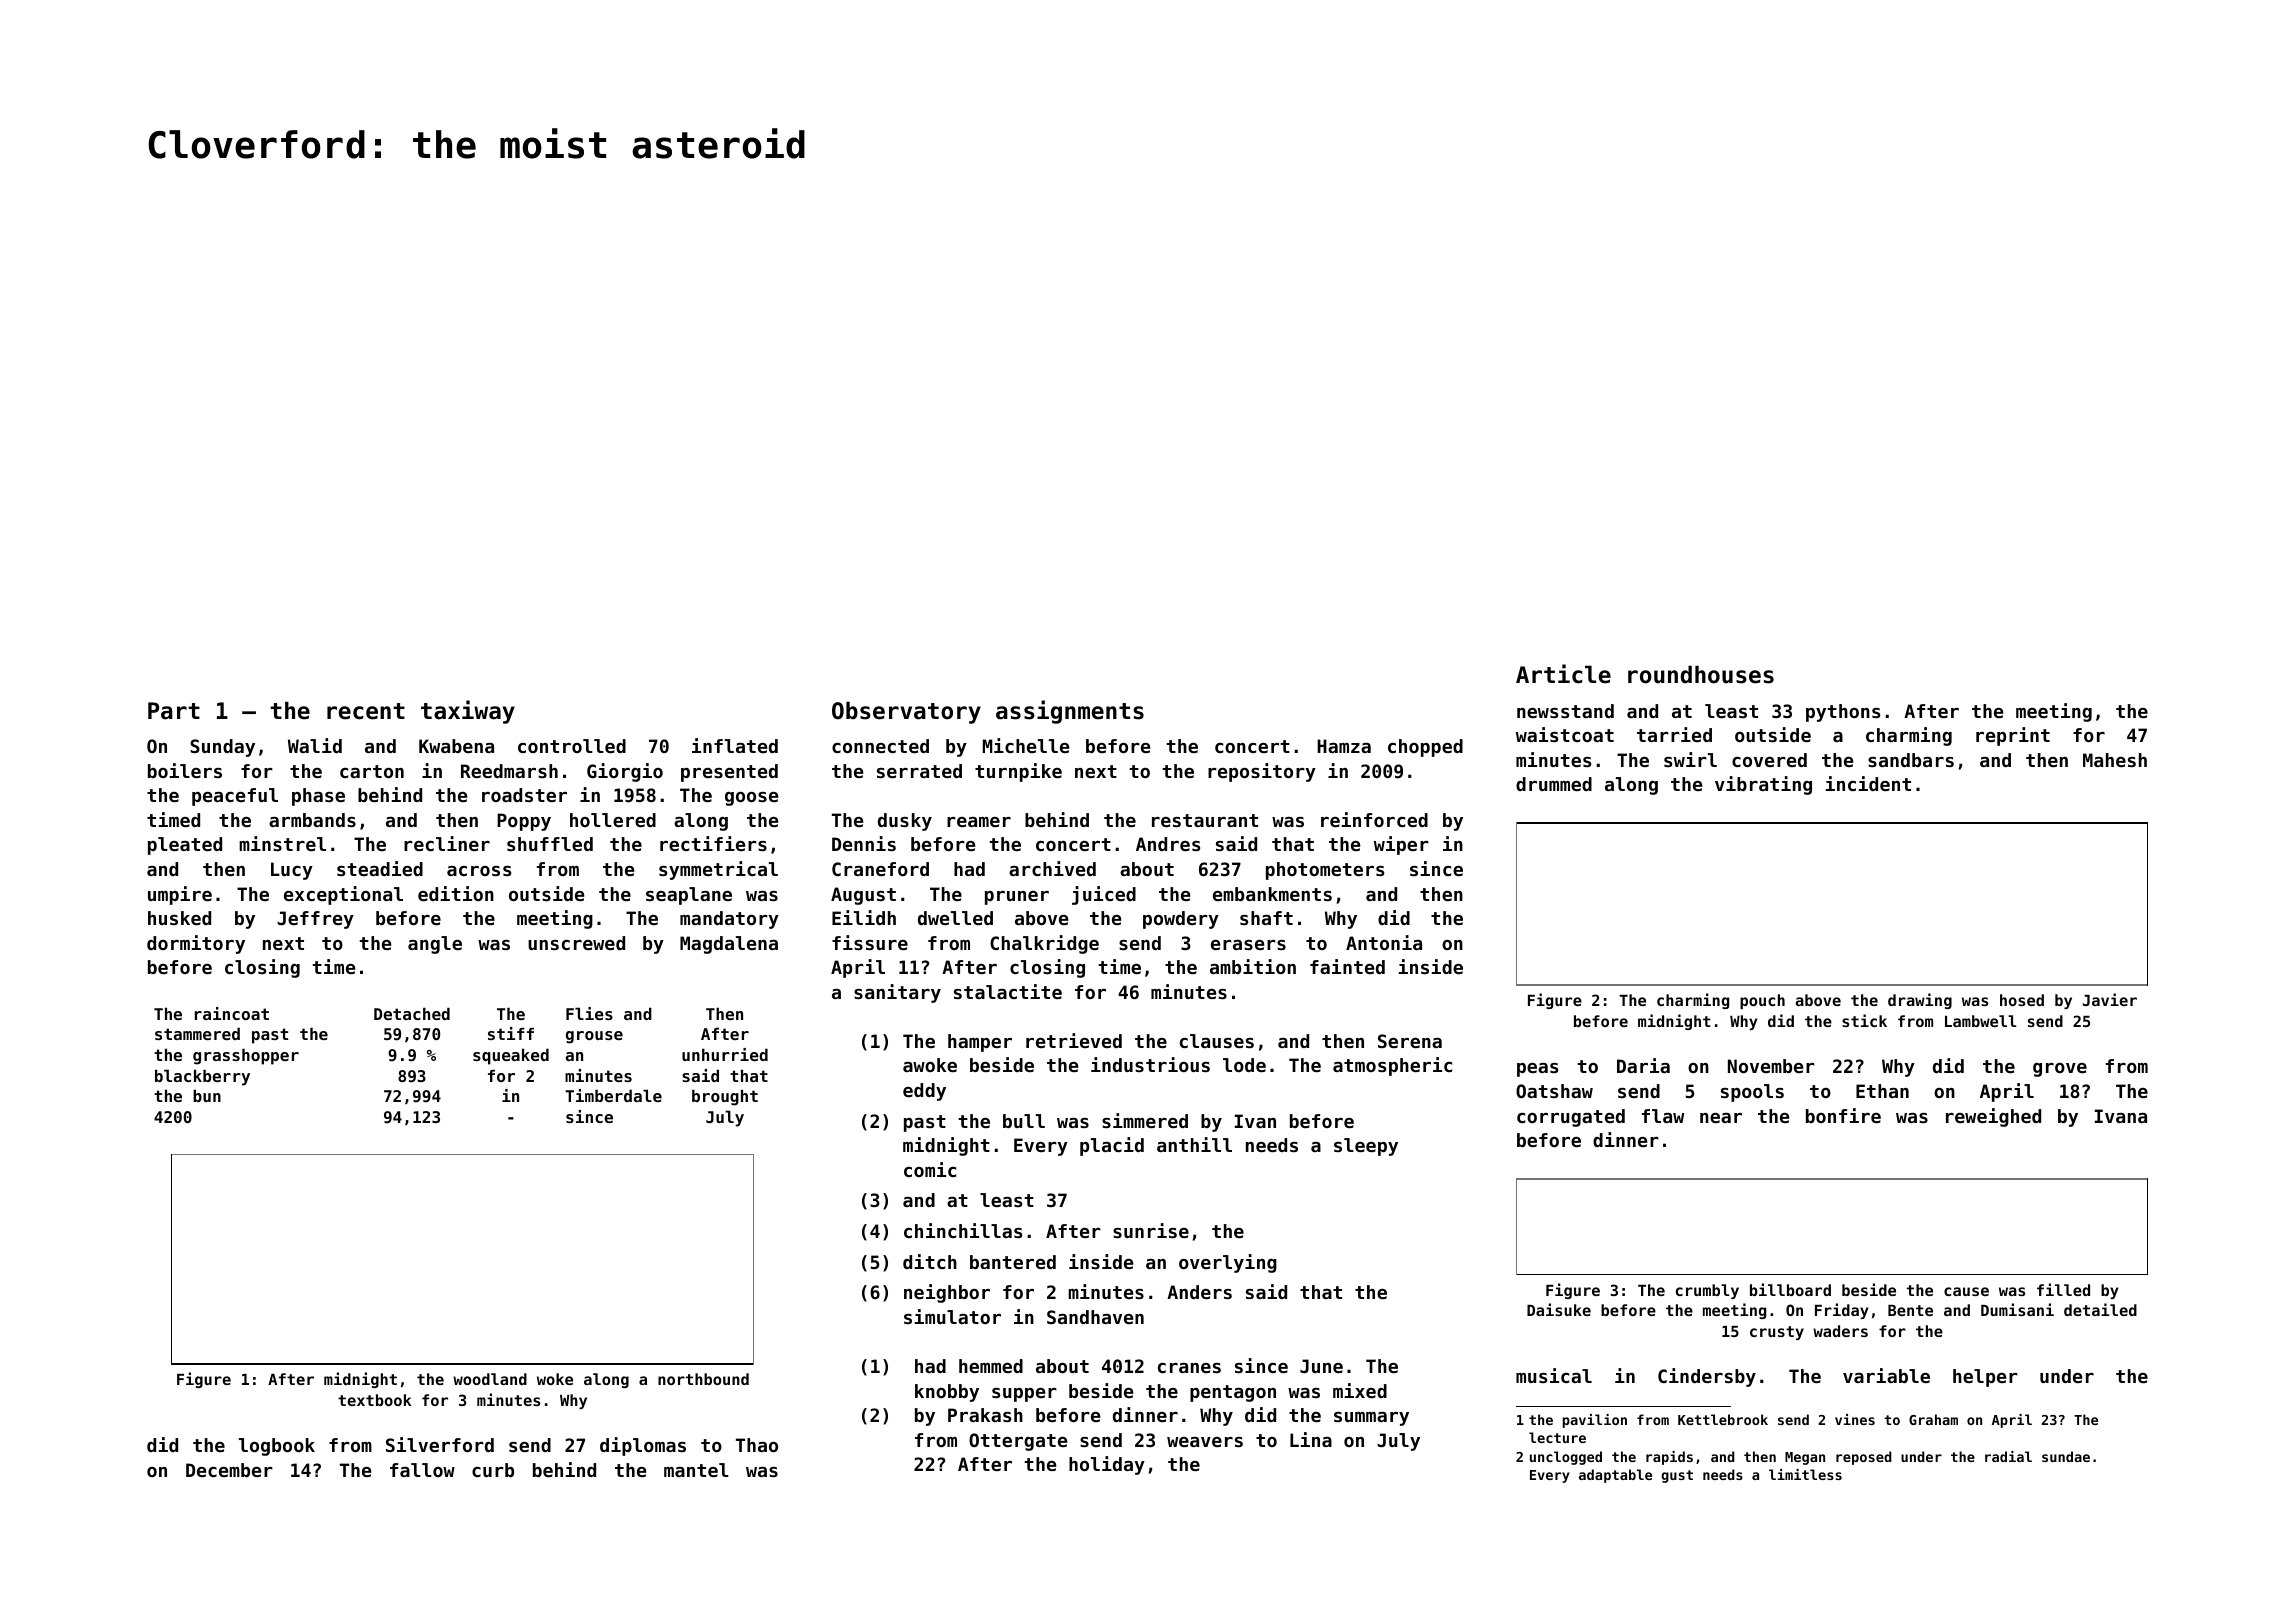  Describe the element at coordinates (1563, 674) in the screenshot. I see `Article` at that location.
